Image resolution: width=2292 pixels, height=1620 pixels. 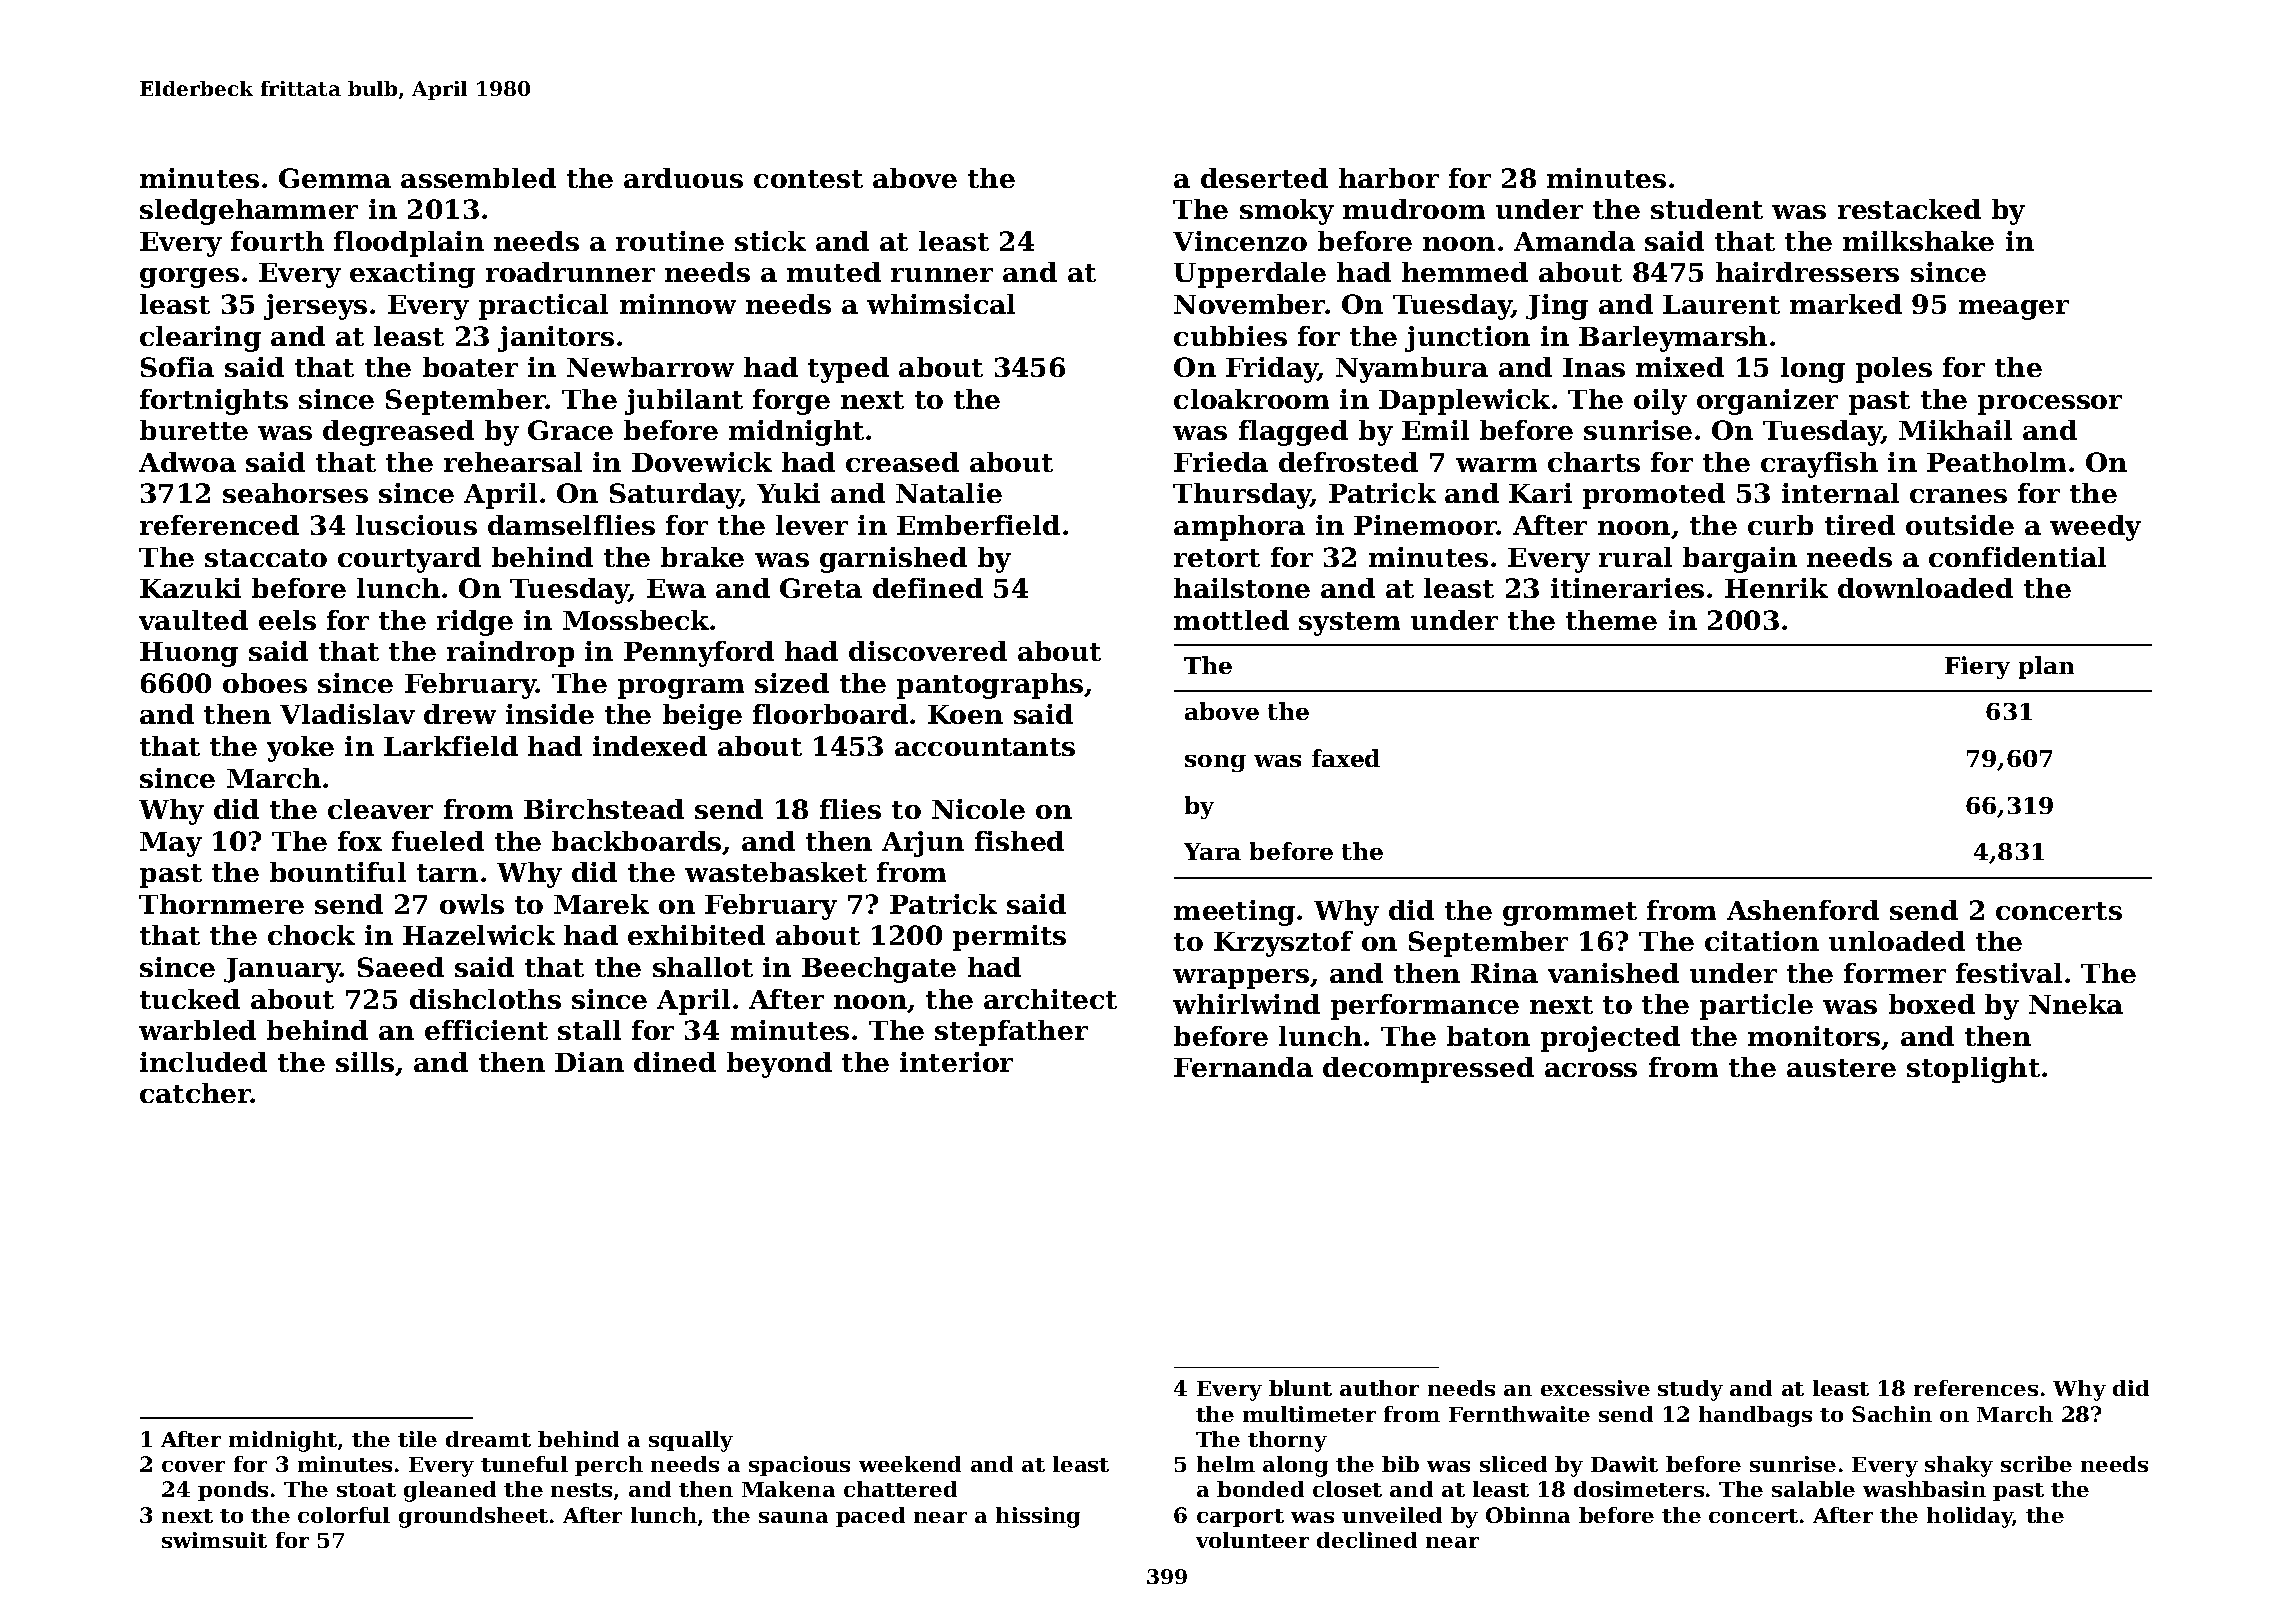 I want to click on contest, so click(x=808, y=179).
